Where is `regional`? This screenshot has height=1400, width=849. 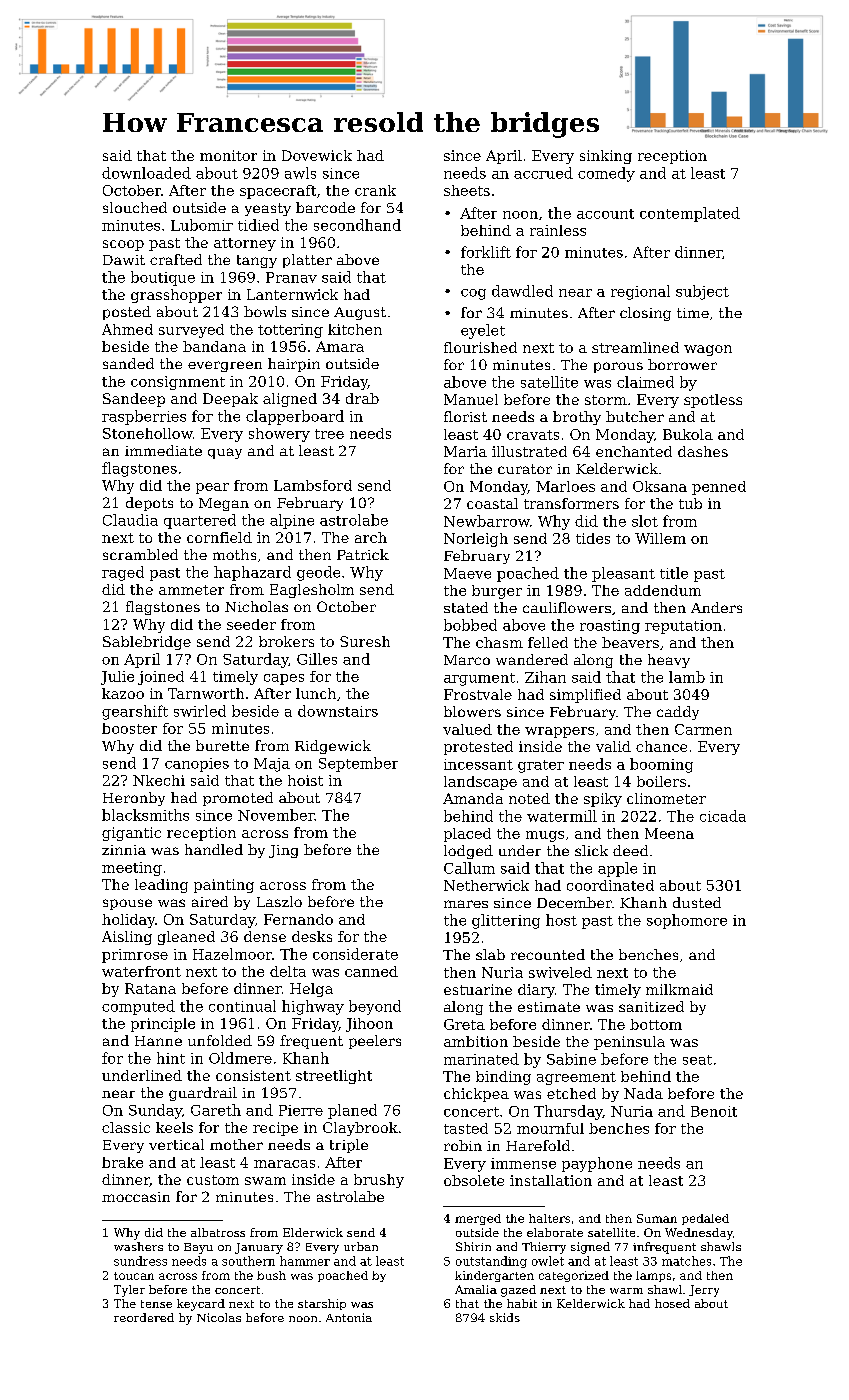 regional is located at coordinates (640, 292).
